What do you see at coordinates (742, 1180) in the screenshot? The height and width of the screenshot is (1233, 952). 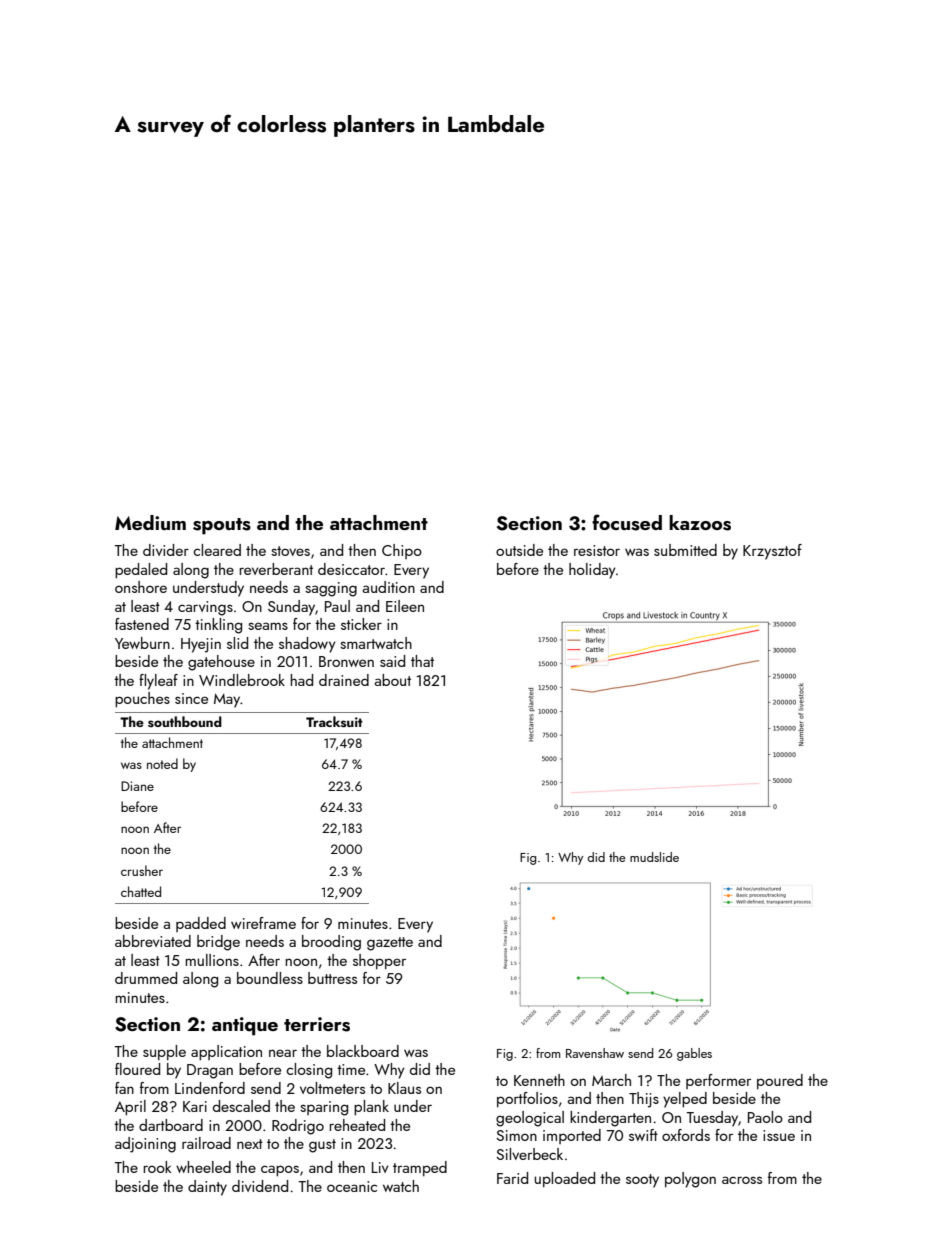 I see `across` at bounding box center [742, 1180].
